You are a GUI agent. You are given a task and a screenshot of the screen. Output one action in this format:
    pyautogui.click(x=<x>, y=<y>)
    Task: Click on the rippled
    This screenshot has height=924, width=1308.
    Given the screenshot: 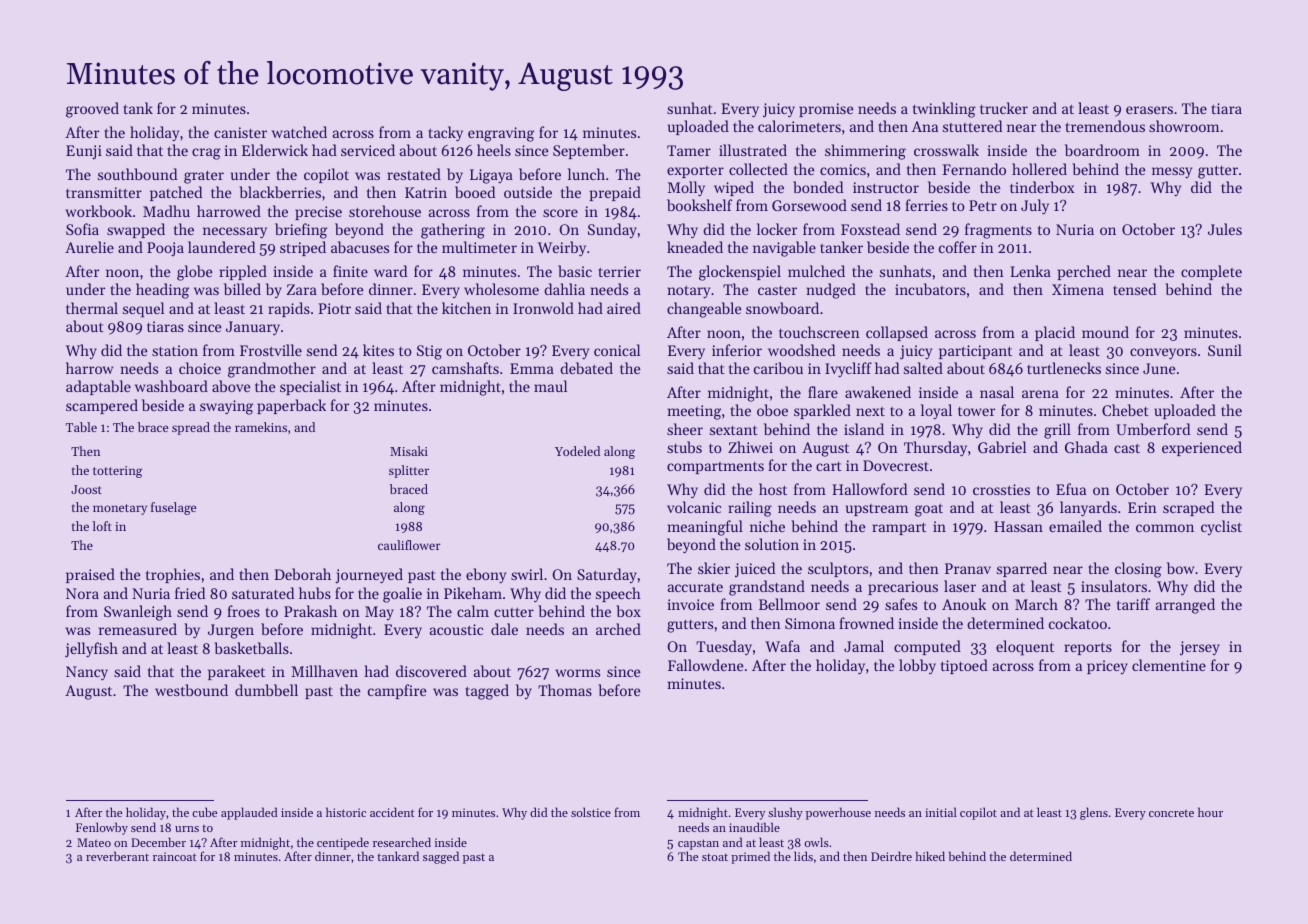 What is the action you would take?
    pyautogui.click(x=243, y=272)
